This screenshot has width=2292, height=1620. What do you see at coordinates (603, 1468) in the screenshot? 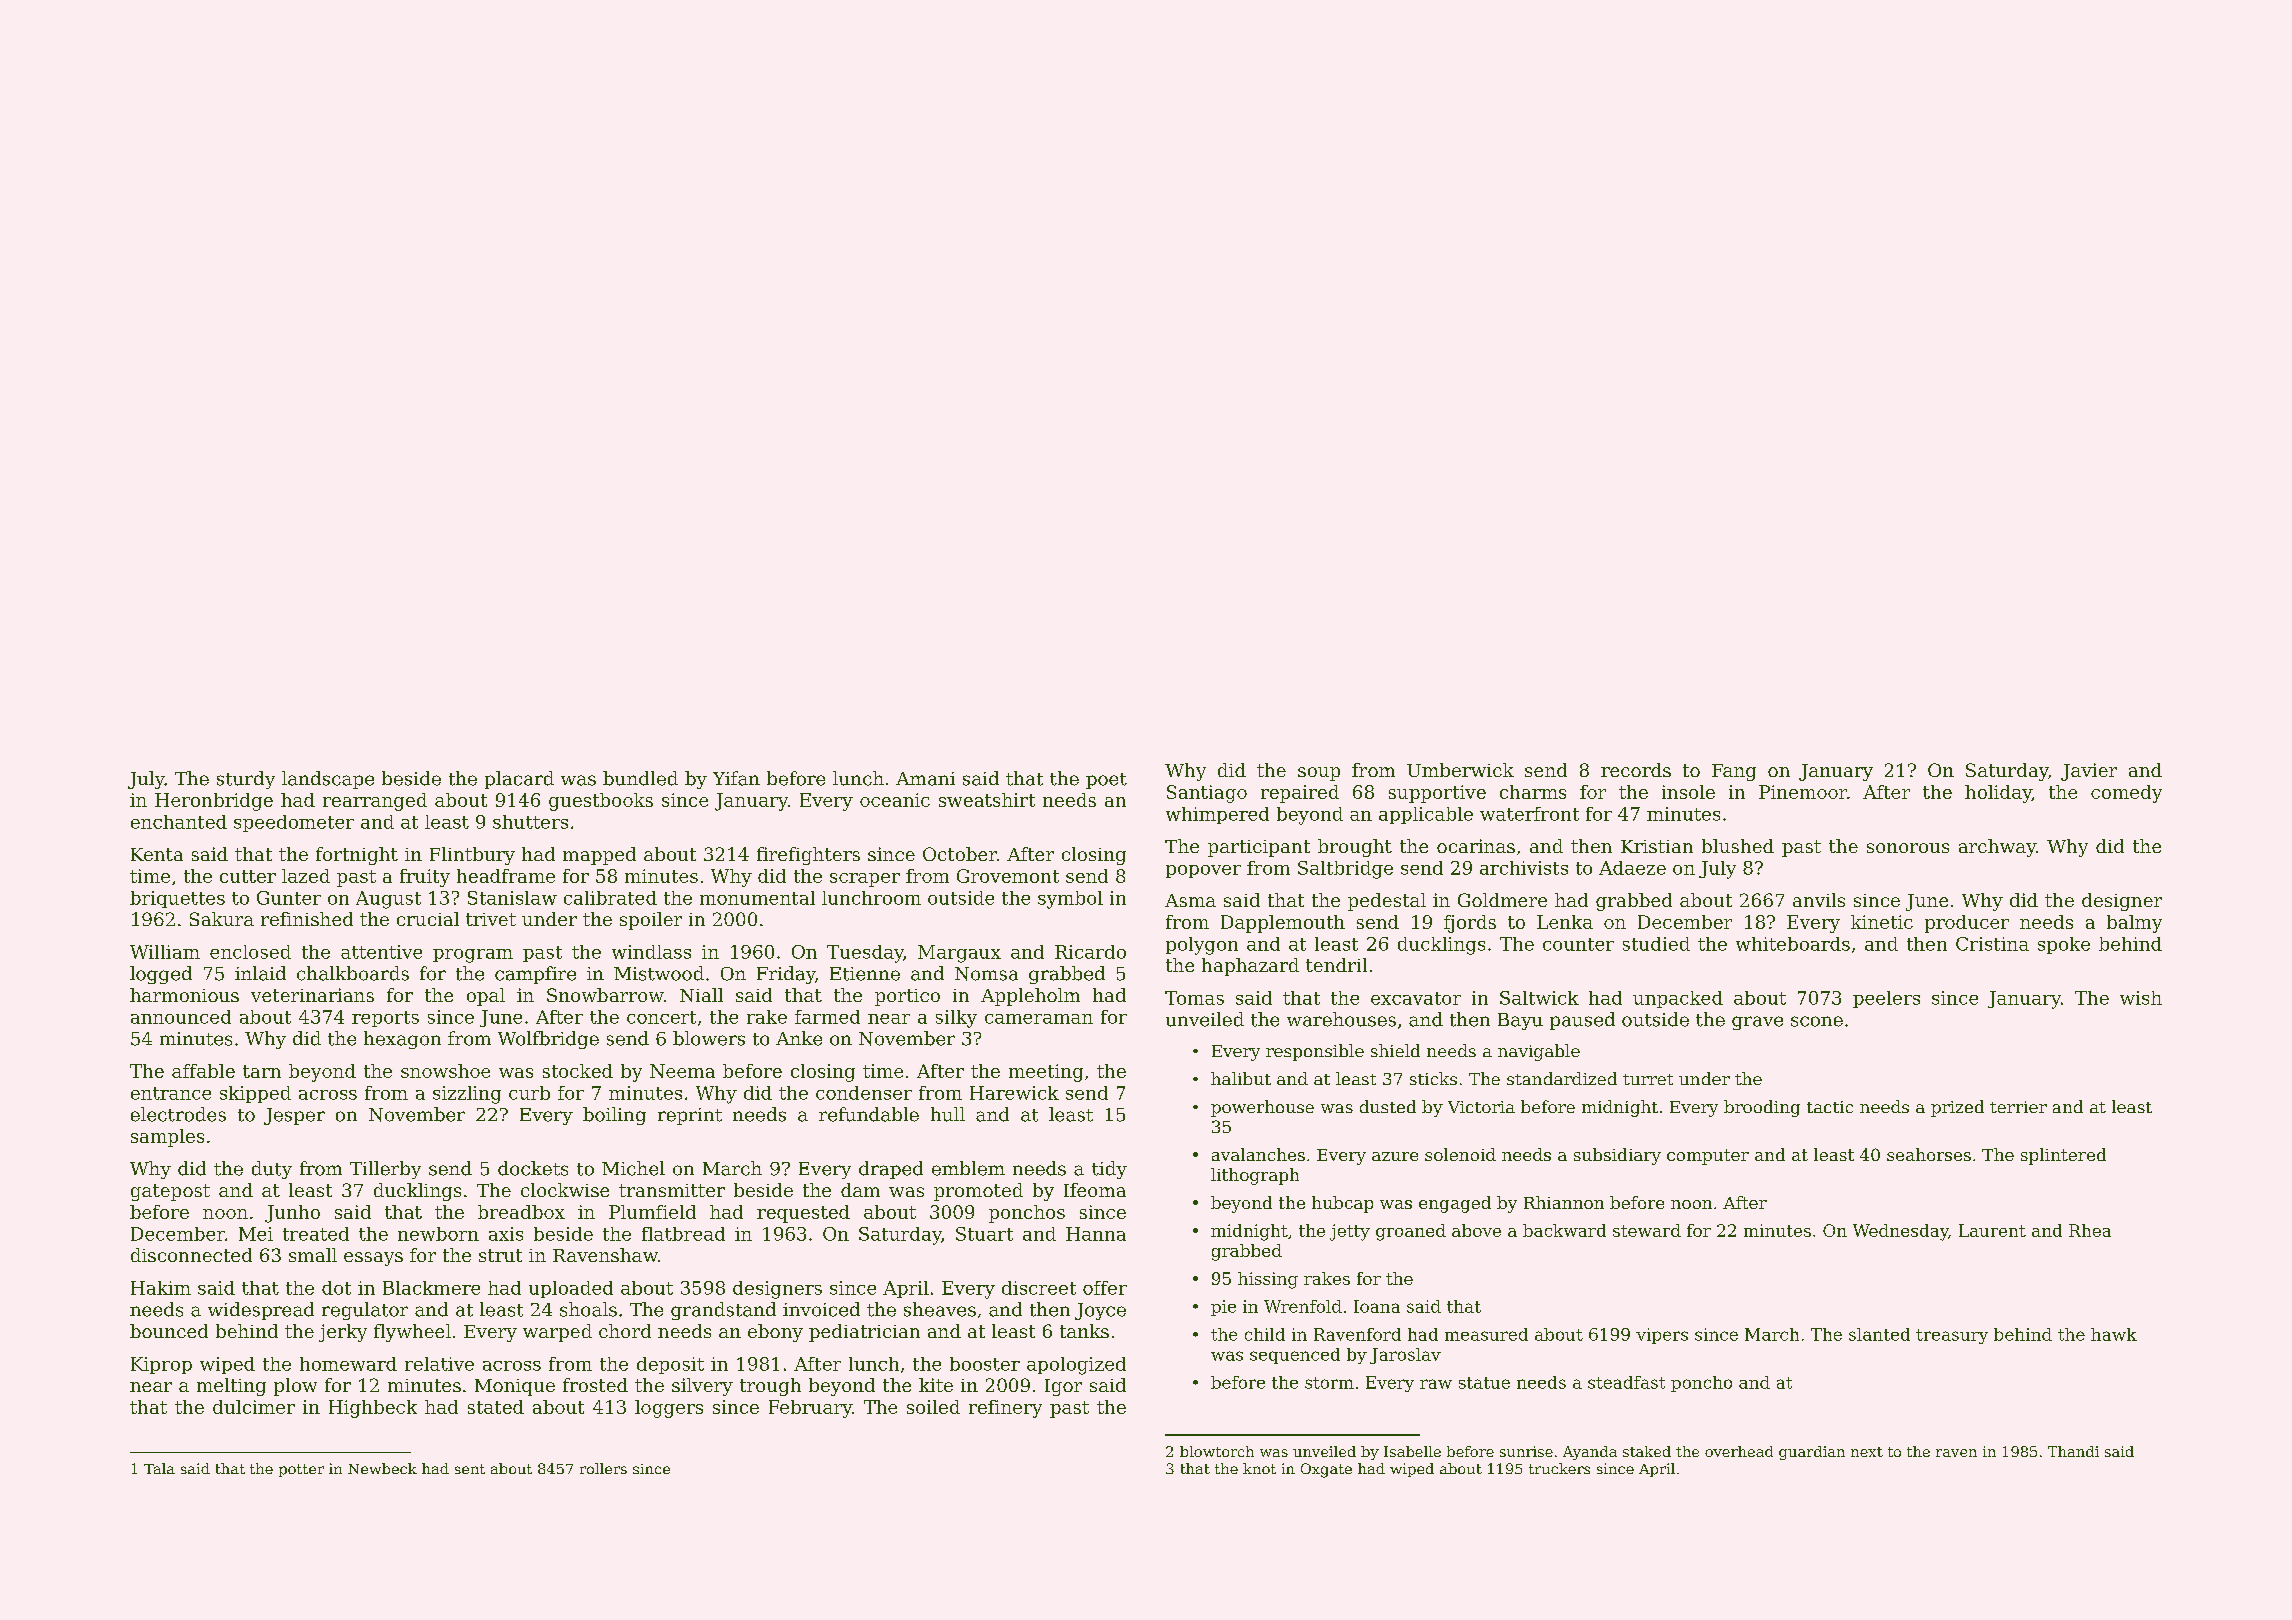
I see `rollers` at bounding box center [603, 1468].
